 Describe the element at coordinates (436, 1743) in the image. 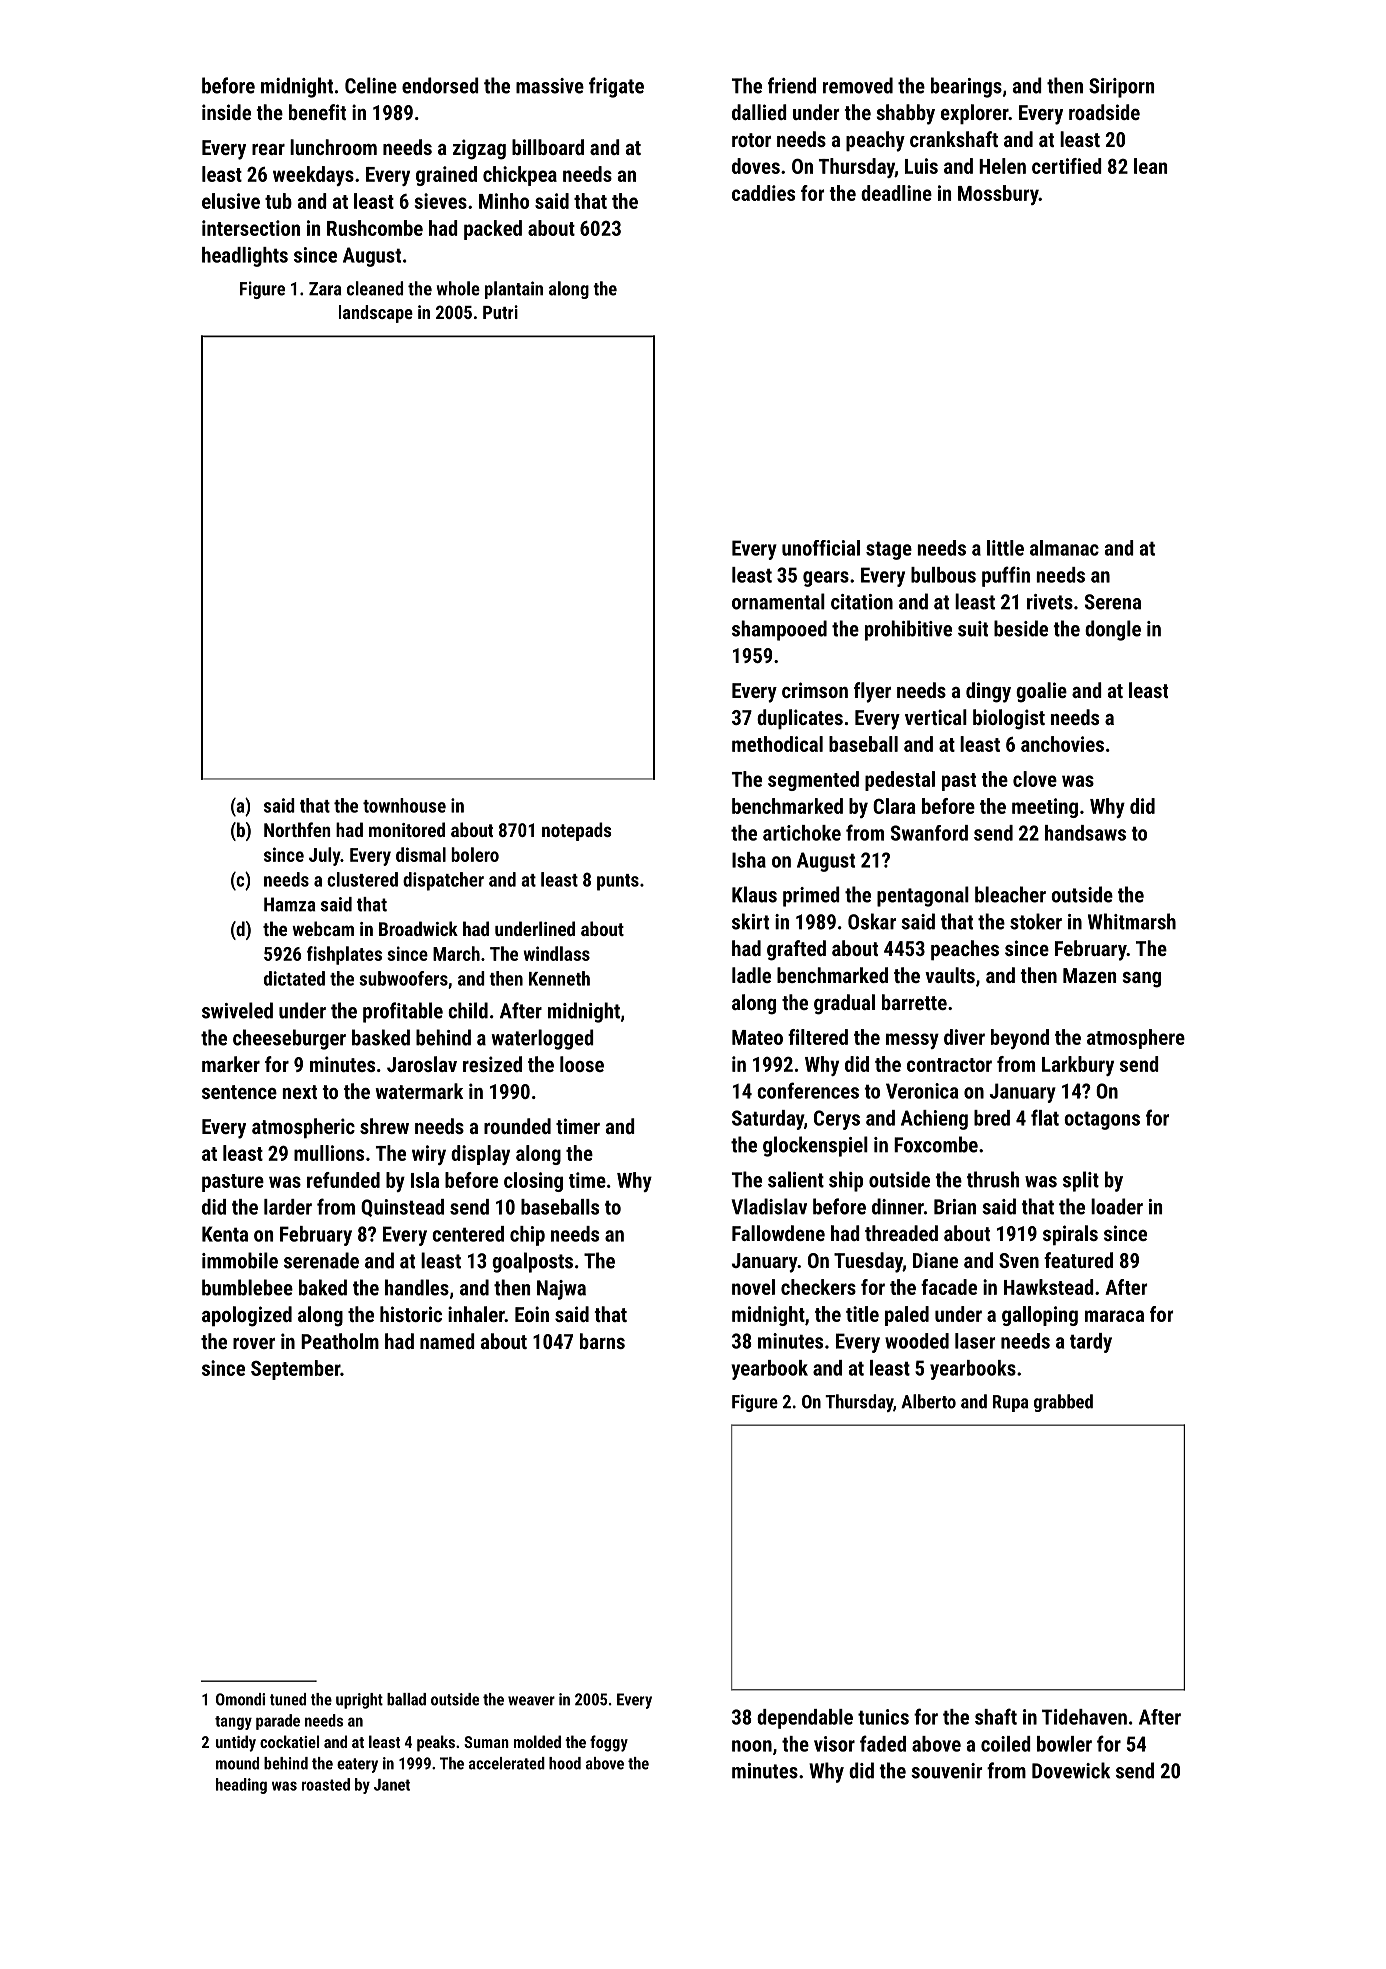

I see `peaks` at that location.
